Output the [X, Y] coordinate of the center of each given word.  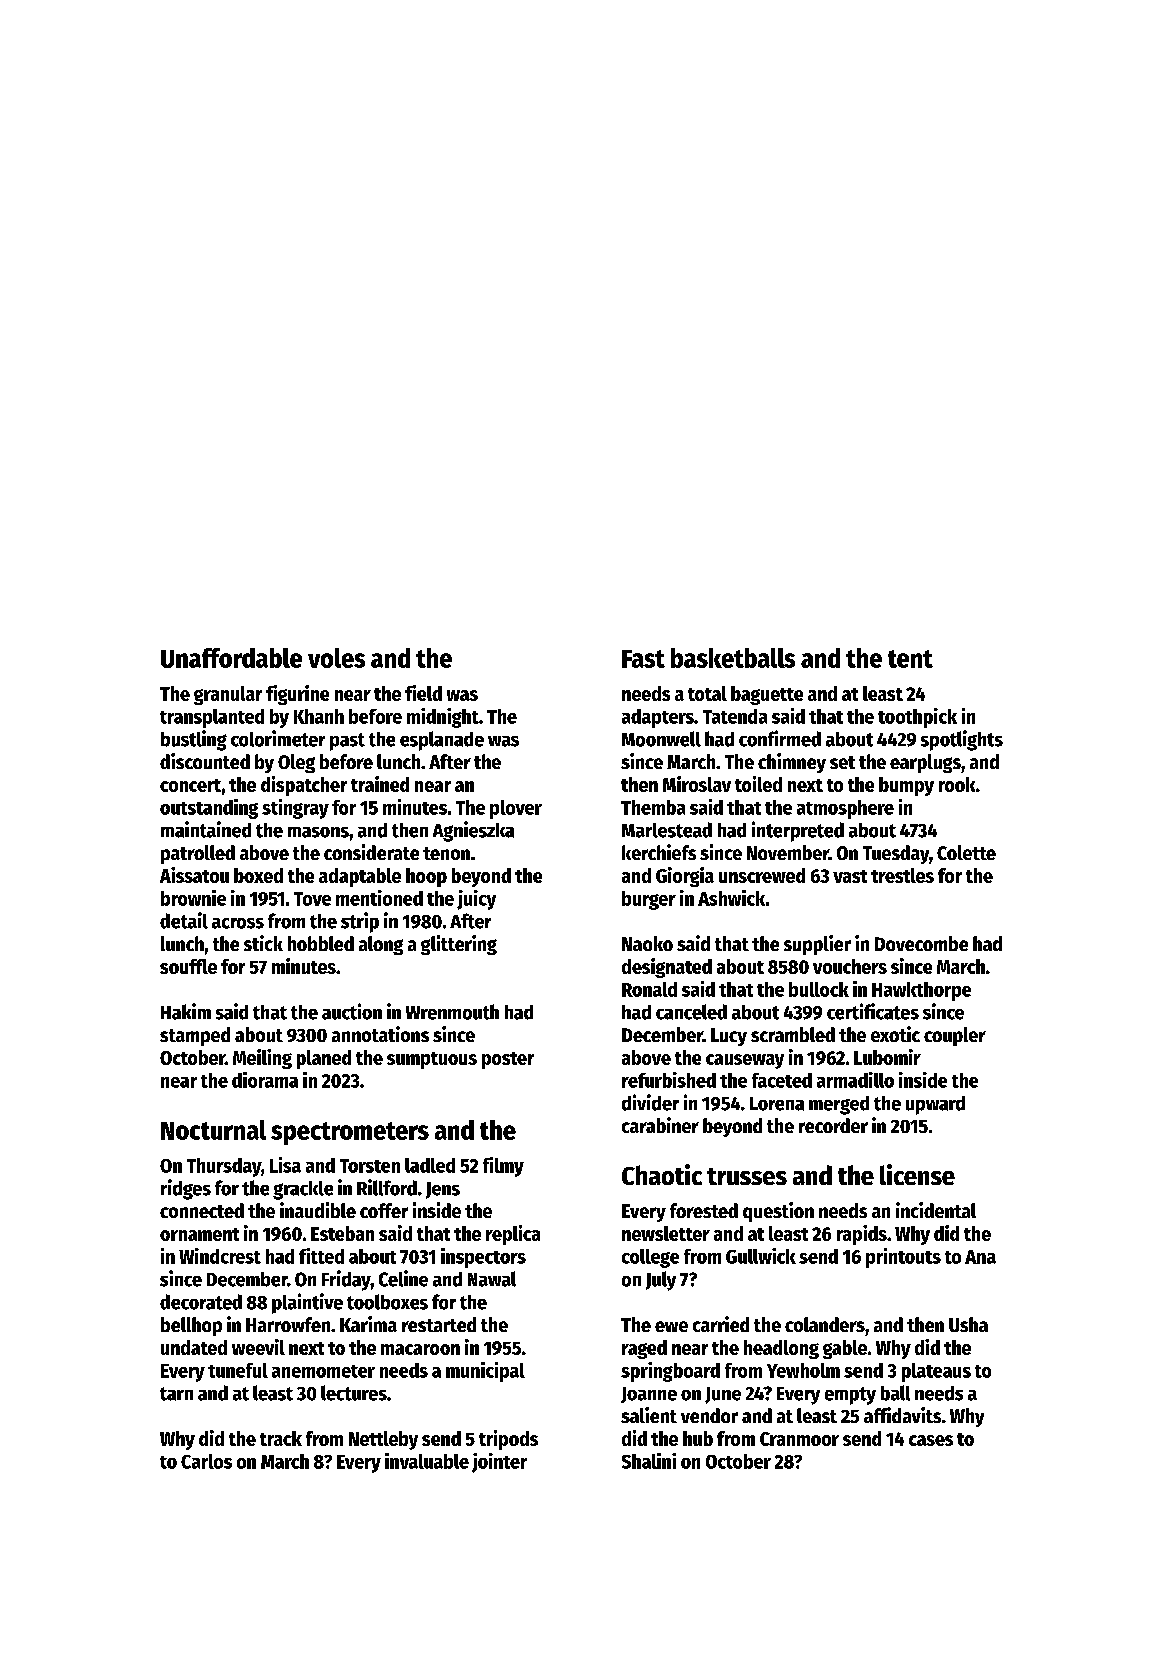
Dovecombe [921, 943]
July [661, 1281]
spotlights [962, 740]
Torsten [370, 1166]
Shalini [649, 1461]
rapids [862, 1235]
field [423, 693]
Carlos [206, 1461]
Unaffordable [231, 658]
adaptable [360, 877]
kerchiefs [659, 852]
